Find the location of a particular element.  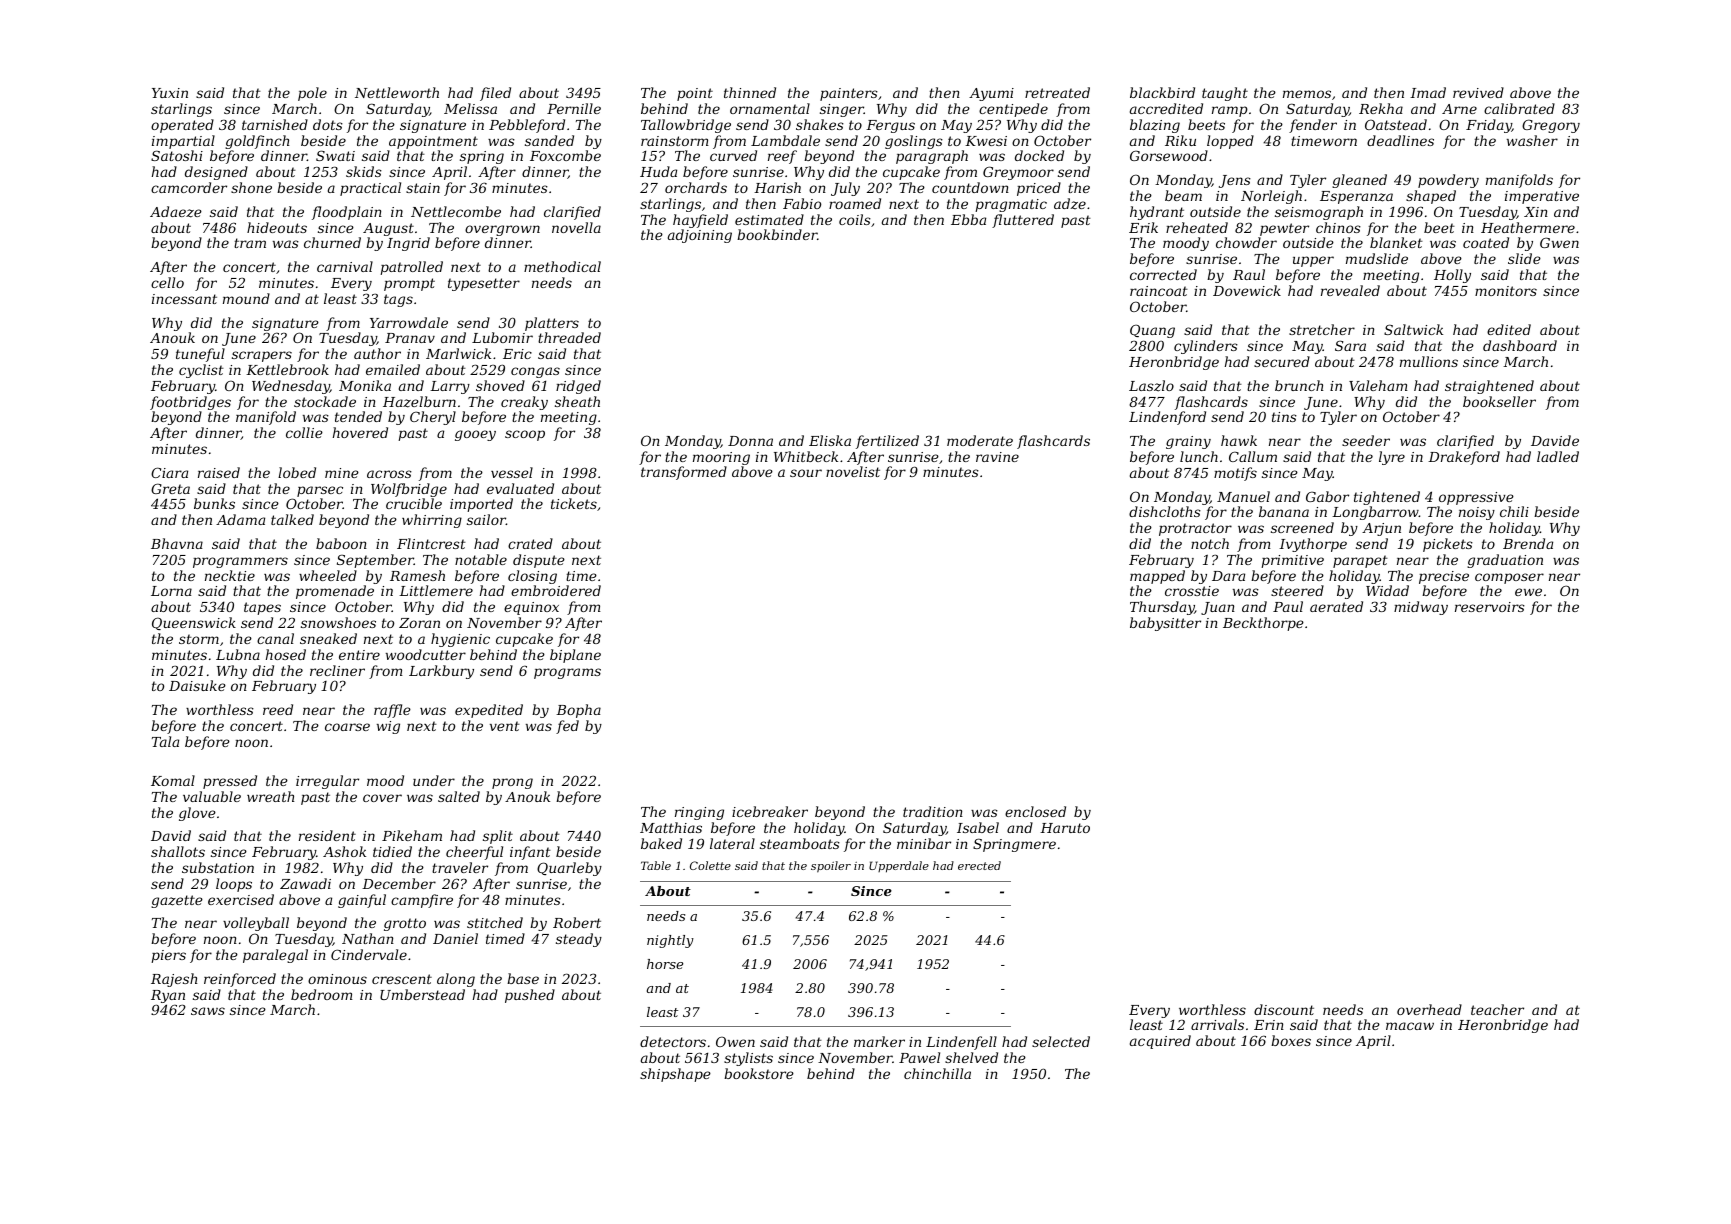

washer is located at coordinates (1532, 140).
